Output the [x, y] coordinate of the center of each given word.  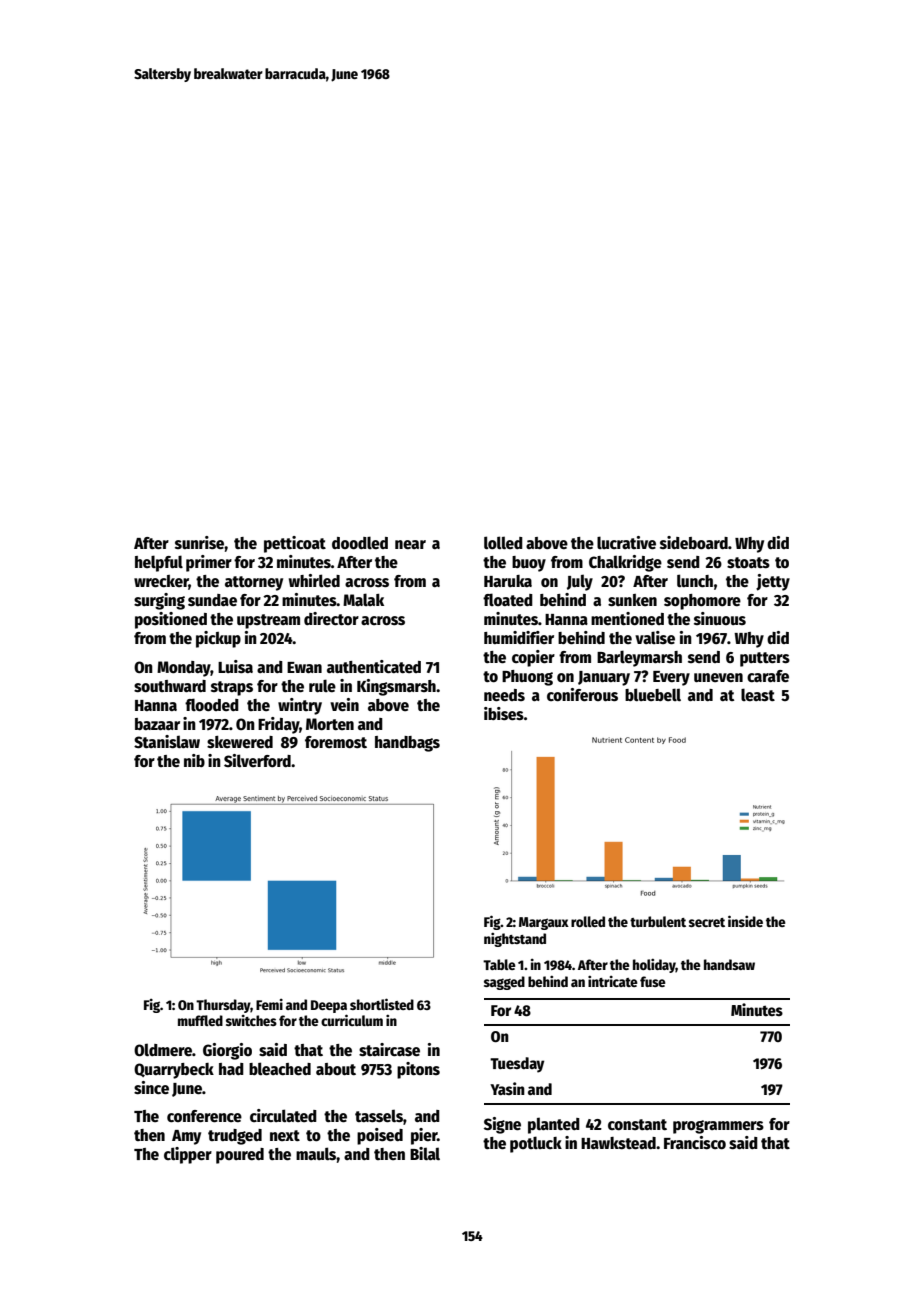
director [331, 619]
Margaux [544, 923]
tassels [379, 1116]
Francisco [695, 1143]
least [758, 694]
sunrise [200, 543]
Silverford [257, 761]
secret [707, 922]
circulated [283, 1115]
